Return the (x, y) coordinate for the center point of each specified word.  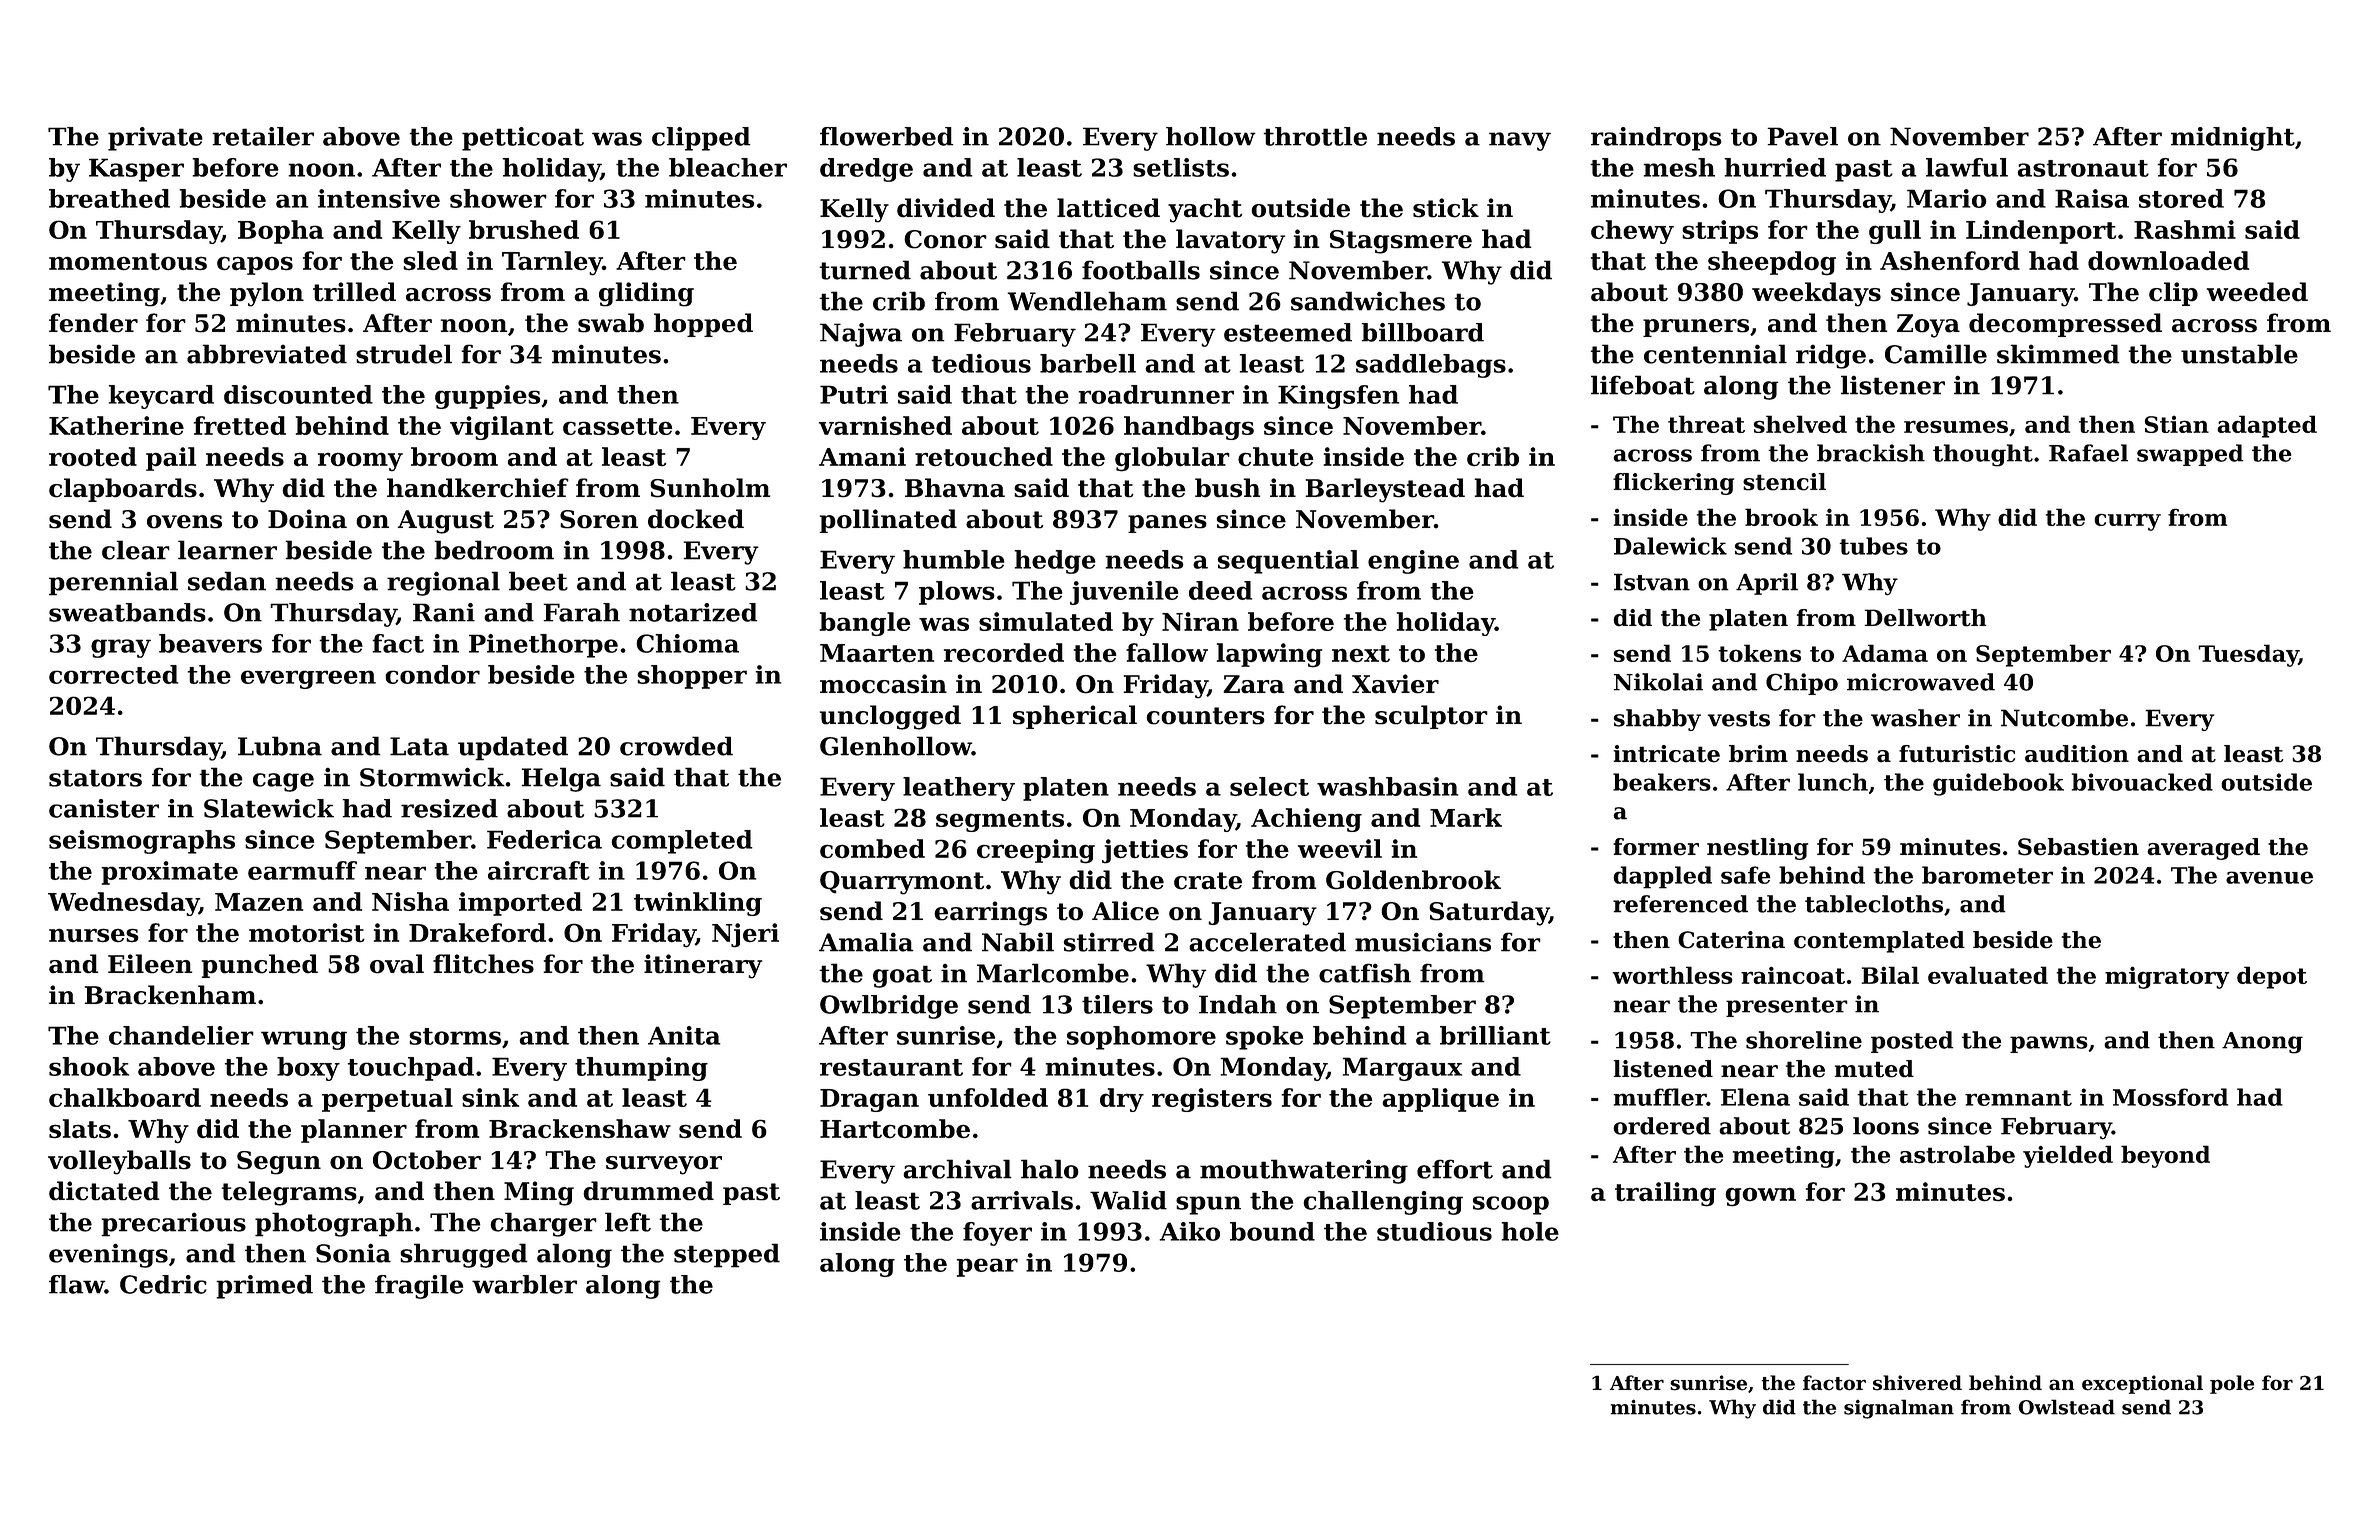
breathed (109, 198)
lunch (1833, 782)
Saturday (1489, 913)
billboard (1422, 332)
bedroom (494, 550)
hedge (1055, 562)
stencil (1784, 482)
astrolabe (1957, 1154)
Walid (1128, 1200)
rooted (93, 456)
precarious (173, 1224)
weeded (2257, 292)
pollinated (888, 521)
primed (264, 1287)
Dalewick (1670, 546)
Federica (544, 839)
